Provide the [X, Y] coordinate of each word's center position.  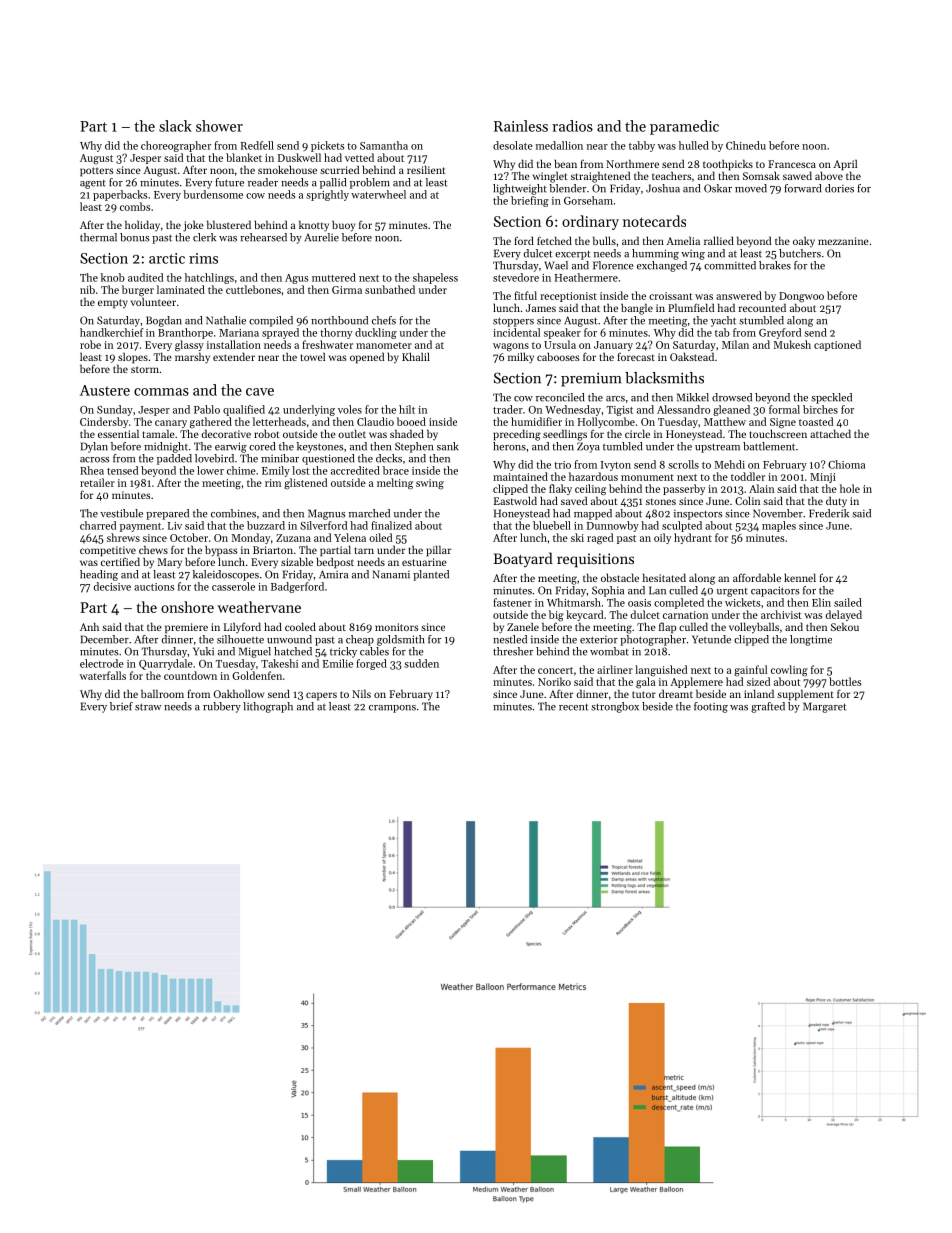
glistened [305, 483]
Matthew [725, 421]
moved [751, 188]
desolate [513, 145]
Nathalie [226, 320]
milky [521, 358]
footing [711, 707]
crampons [392, 709]
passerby [684, 489]
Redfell [257, 145]
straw [148, 707]
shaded [407, 433]
